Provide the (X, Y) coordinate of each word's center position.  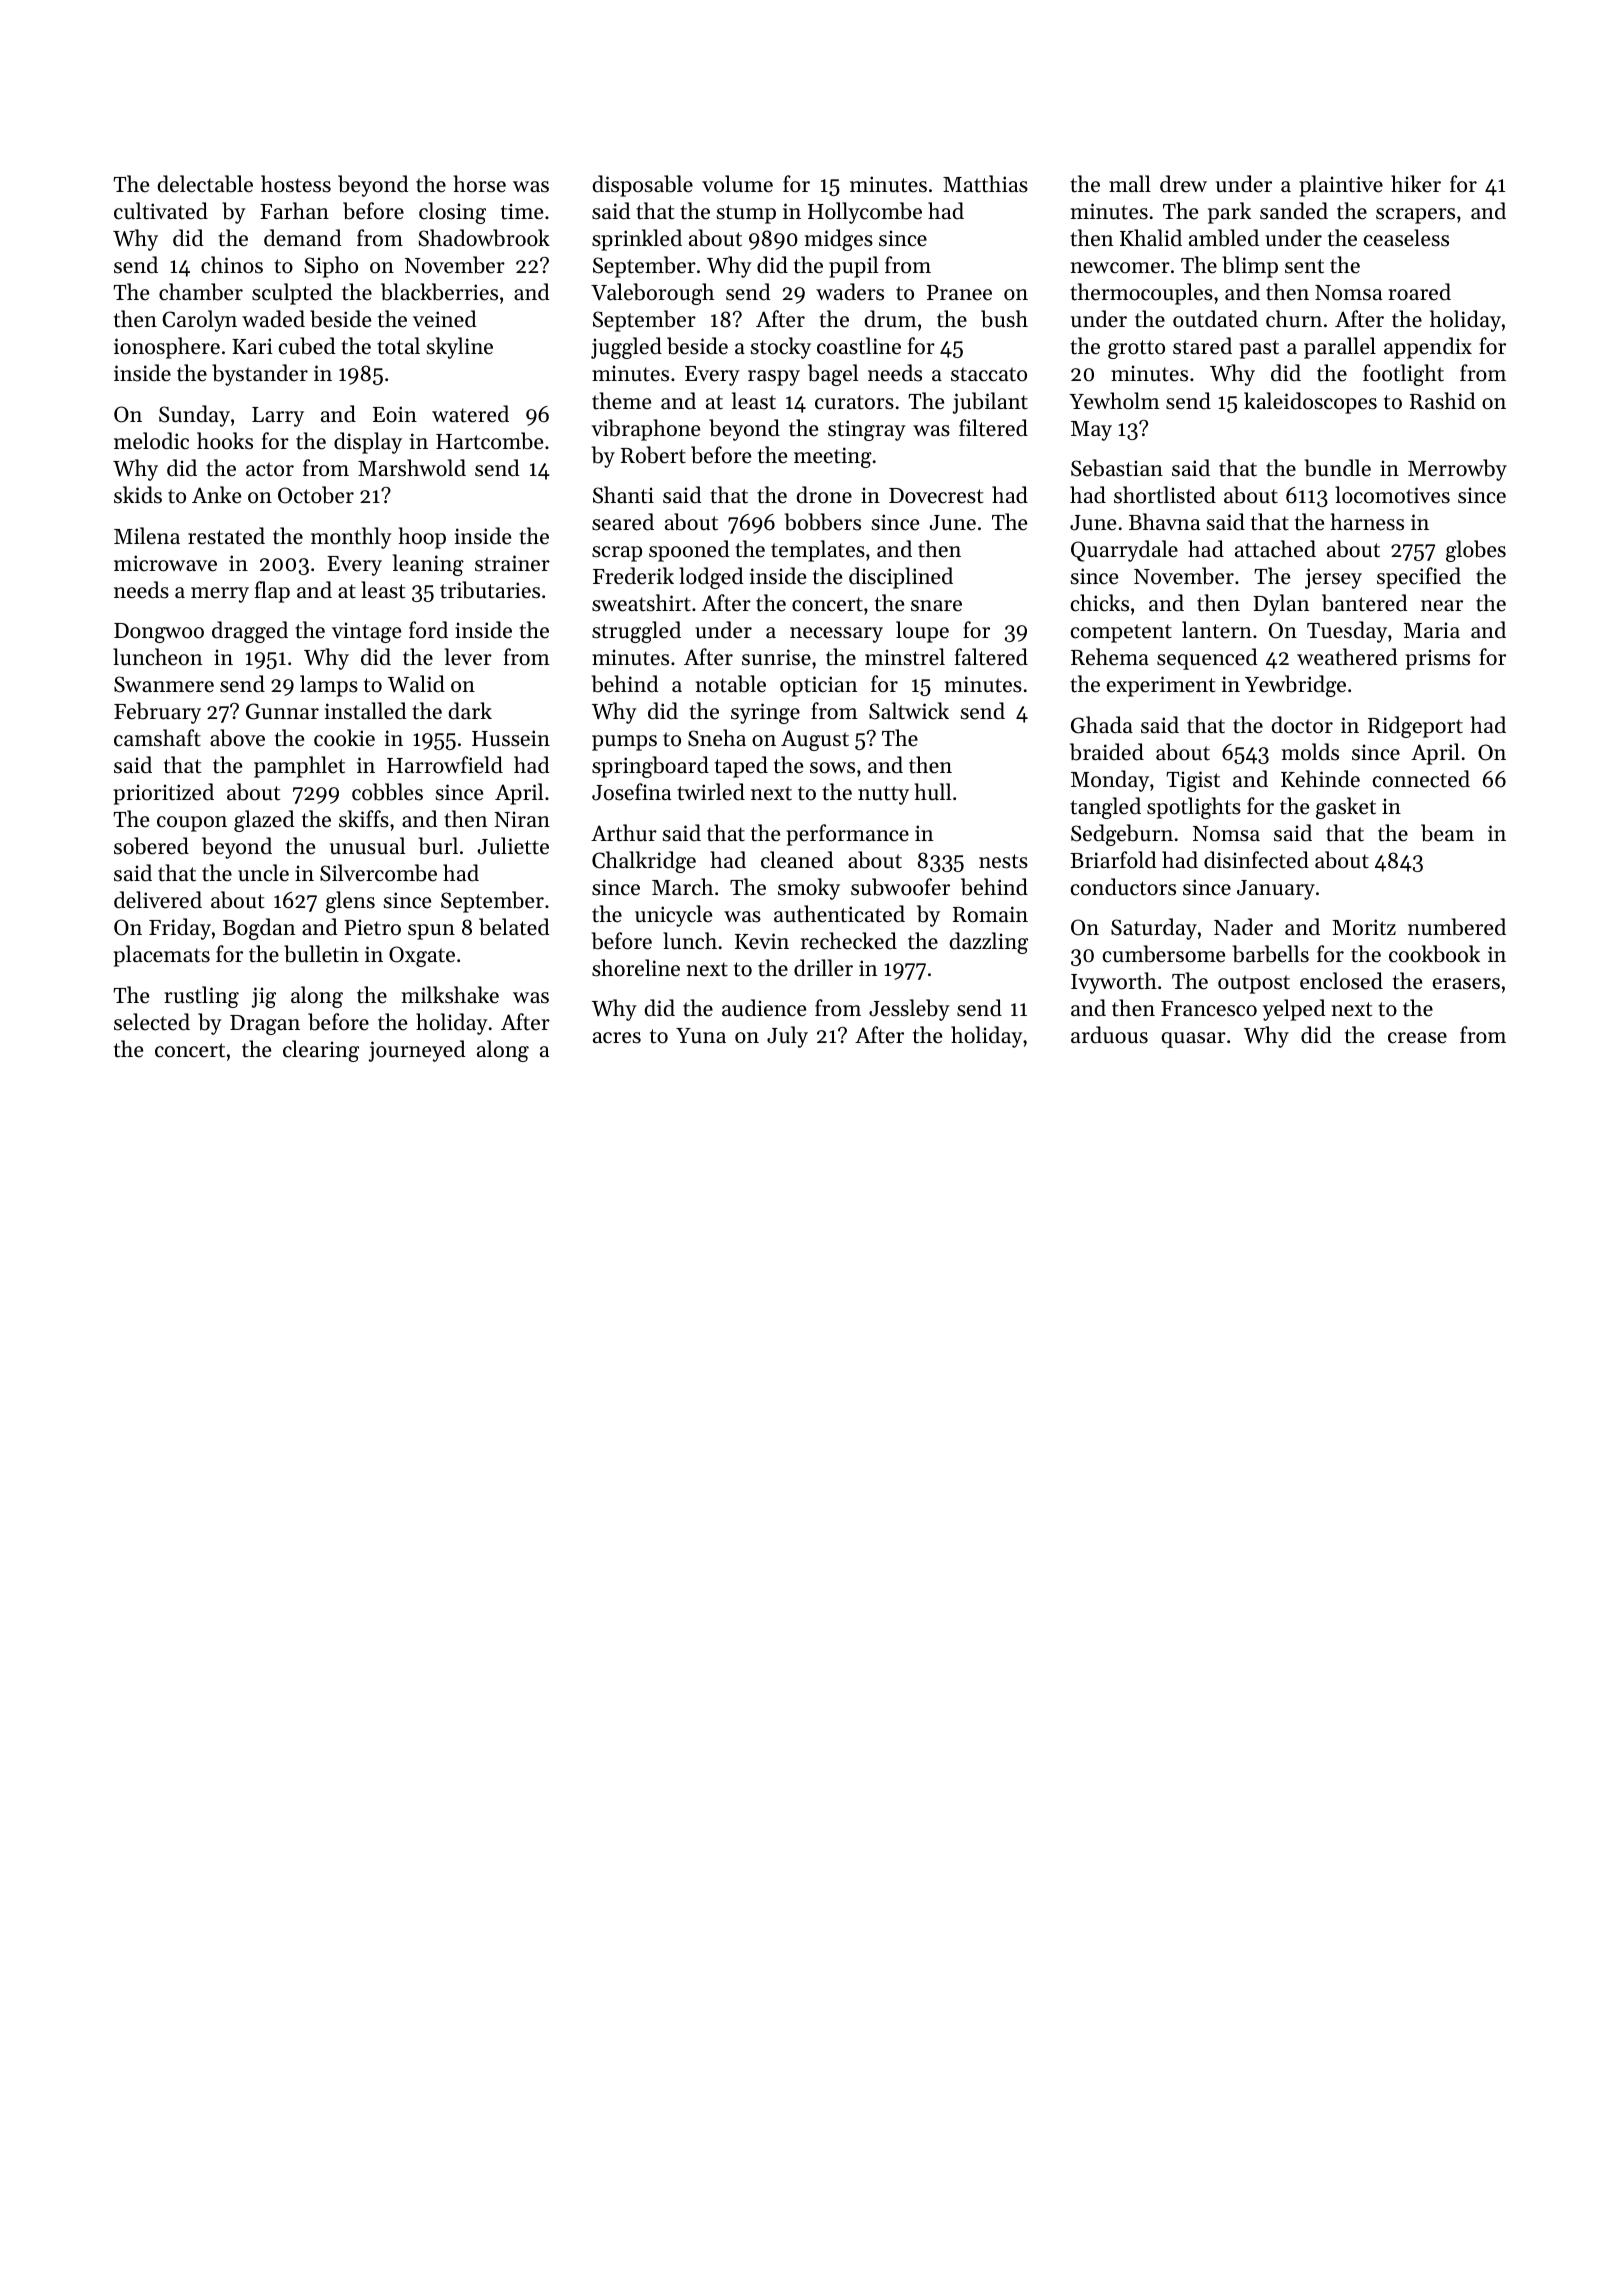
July (787, 1037)
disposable (642, 186)
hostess (296, 184)
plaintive (1341, 186)
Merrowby (1457, 470)
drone (824, 495)
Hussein (511, 738)
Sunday (194, 416)
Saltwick (909, 711)
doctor (1302, 725)
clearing (321, 1051)
